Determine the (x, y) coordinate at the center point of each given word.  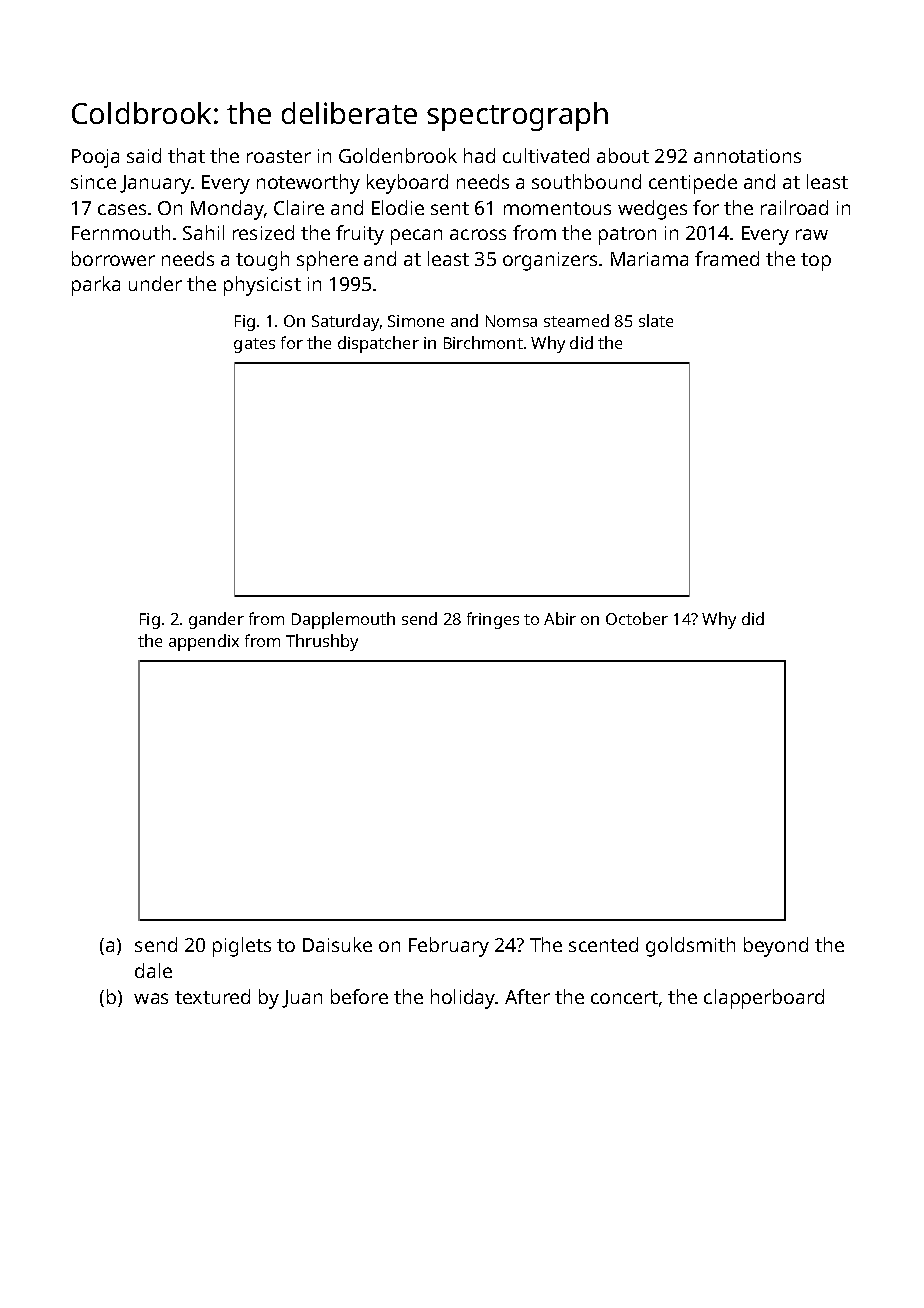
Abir (560, 618)
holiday (463, 999)
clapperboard (764, 999)
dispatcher (378, 344)
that (186, 155)
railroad (794, 207)
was (151, 998)
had (479, 155)
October (637, 618)
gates (254, 345)
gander (216, 620)
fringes (493, 620)
